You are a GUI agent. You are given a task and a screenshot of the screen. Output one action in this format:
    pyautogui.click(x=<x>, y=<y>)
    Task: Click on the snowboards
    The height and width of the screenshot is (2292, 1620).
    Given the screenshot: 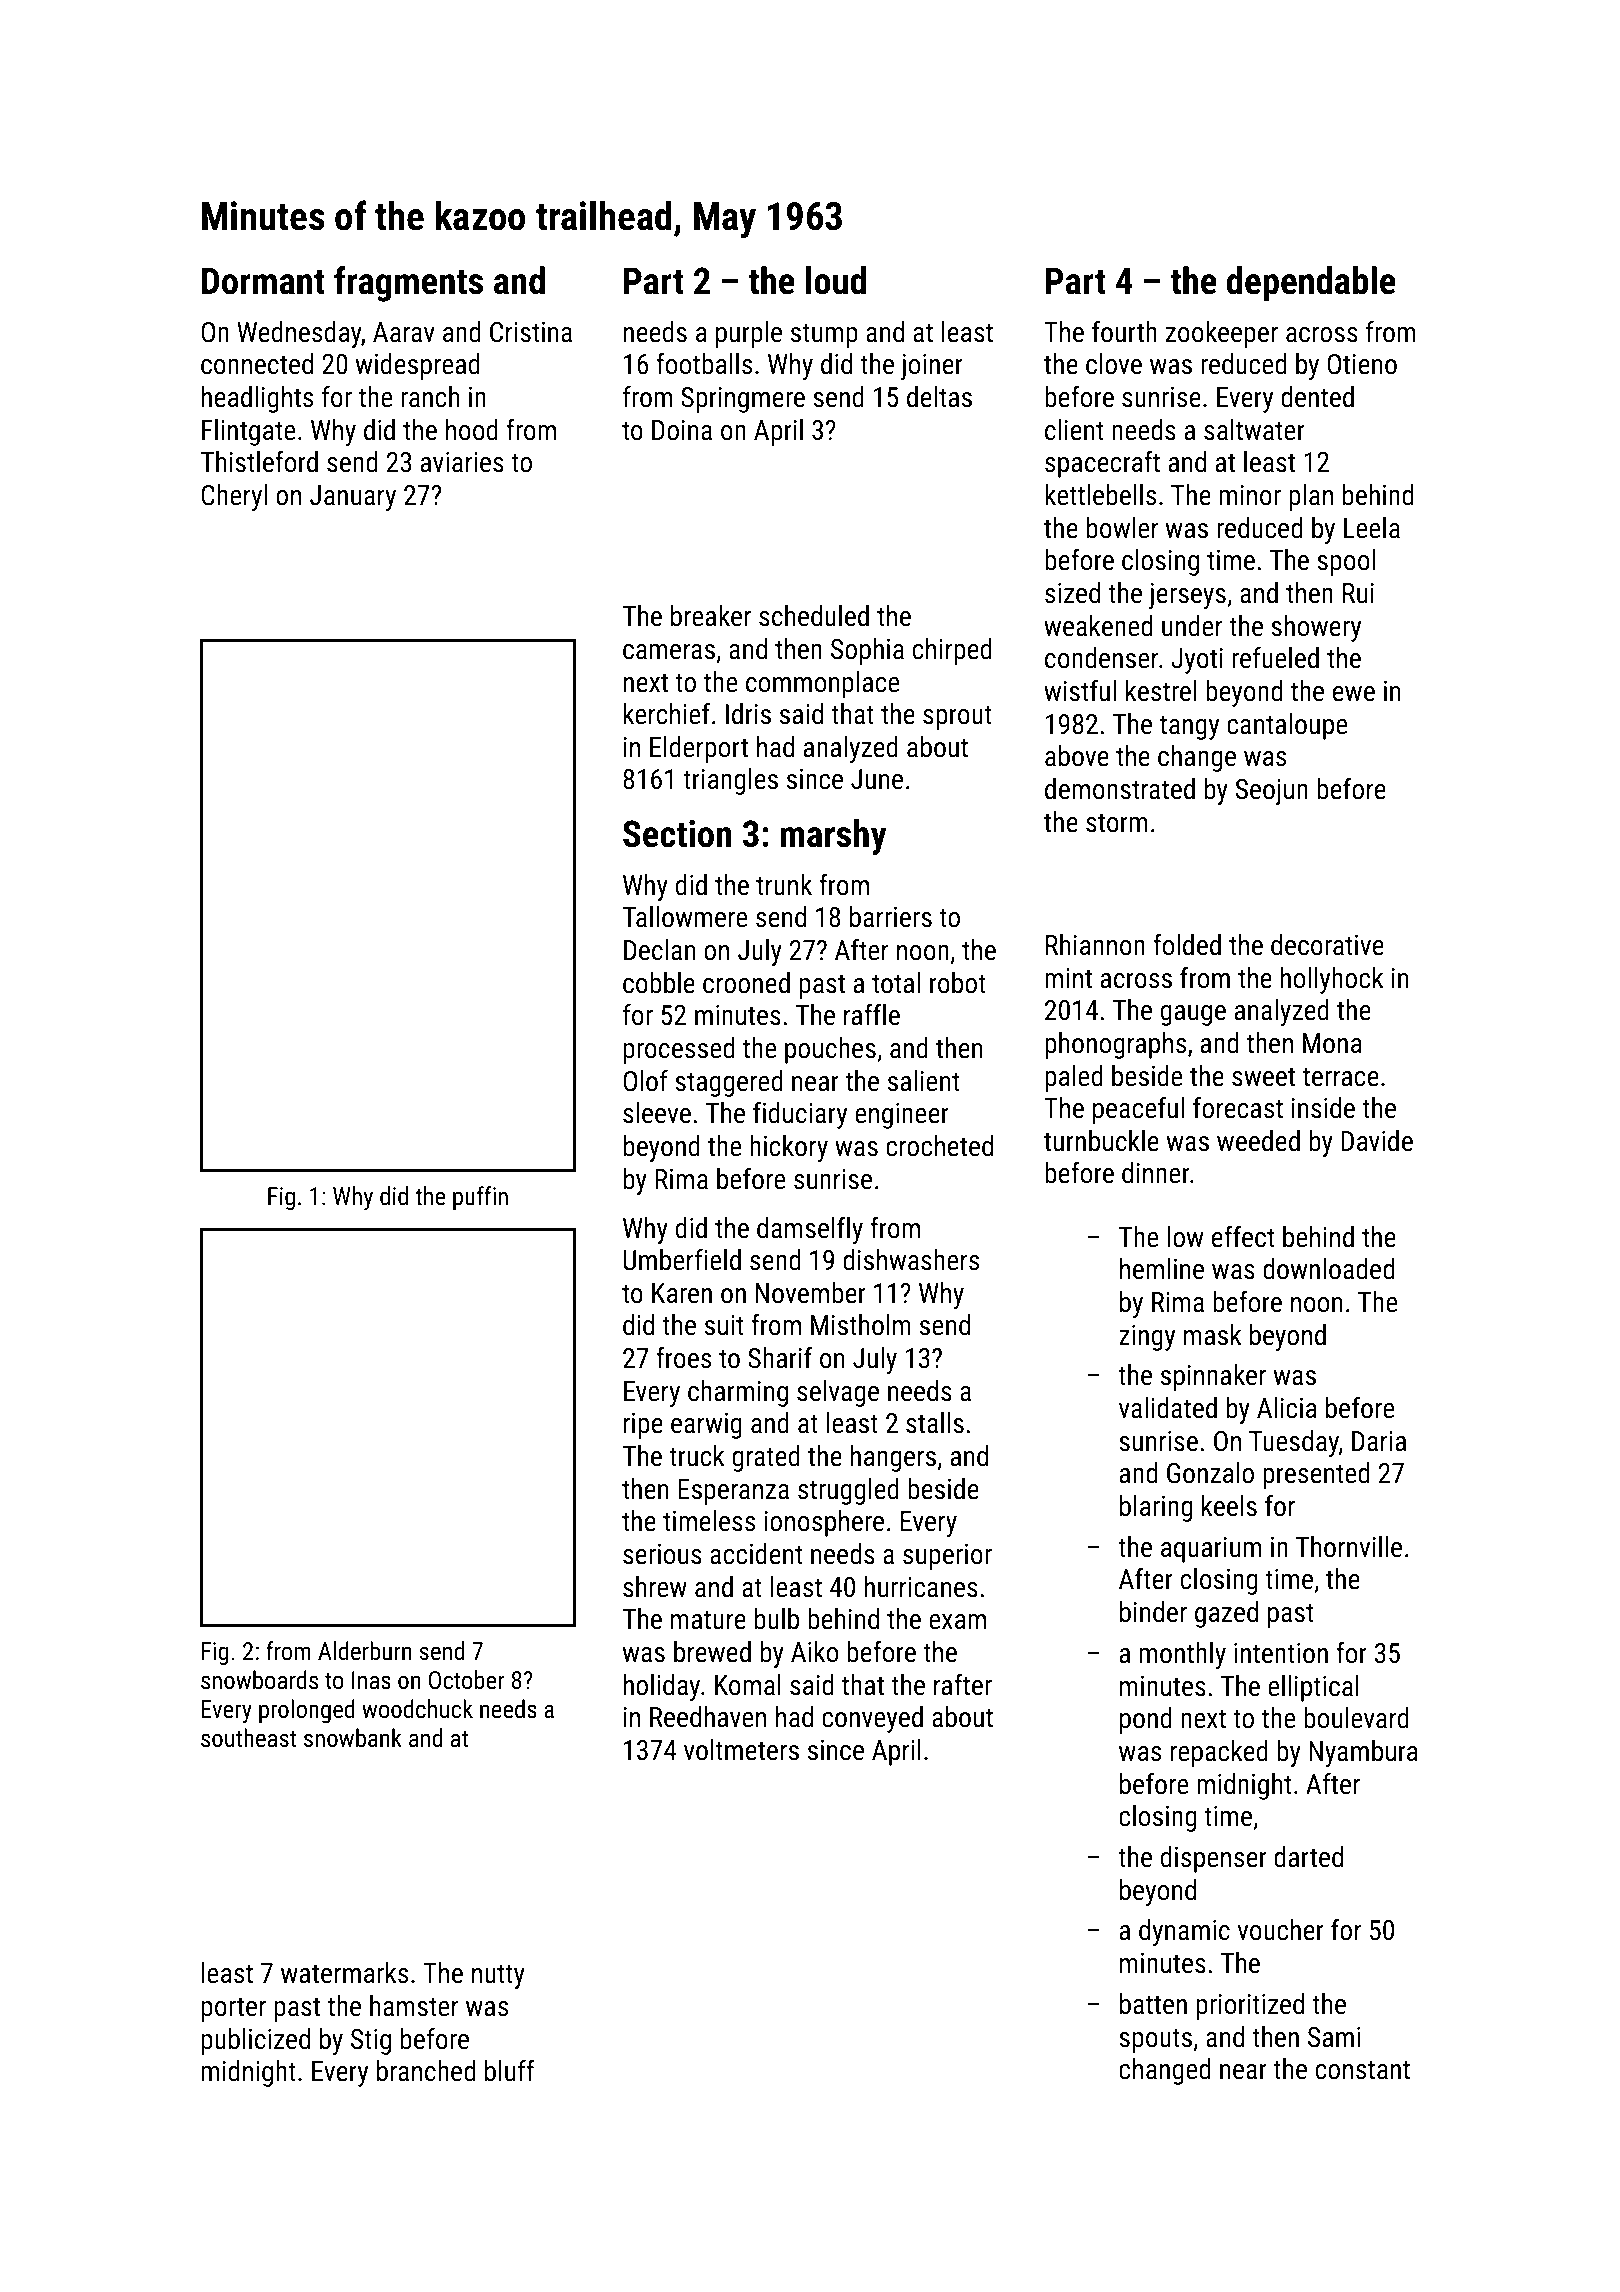 What is the action you would take?
    pyautogui.click(x=259, y=1679)
